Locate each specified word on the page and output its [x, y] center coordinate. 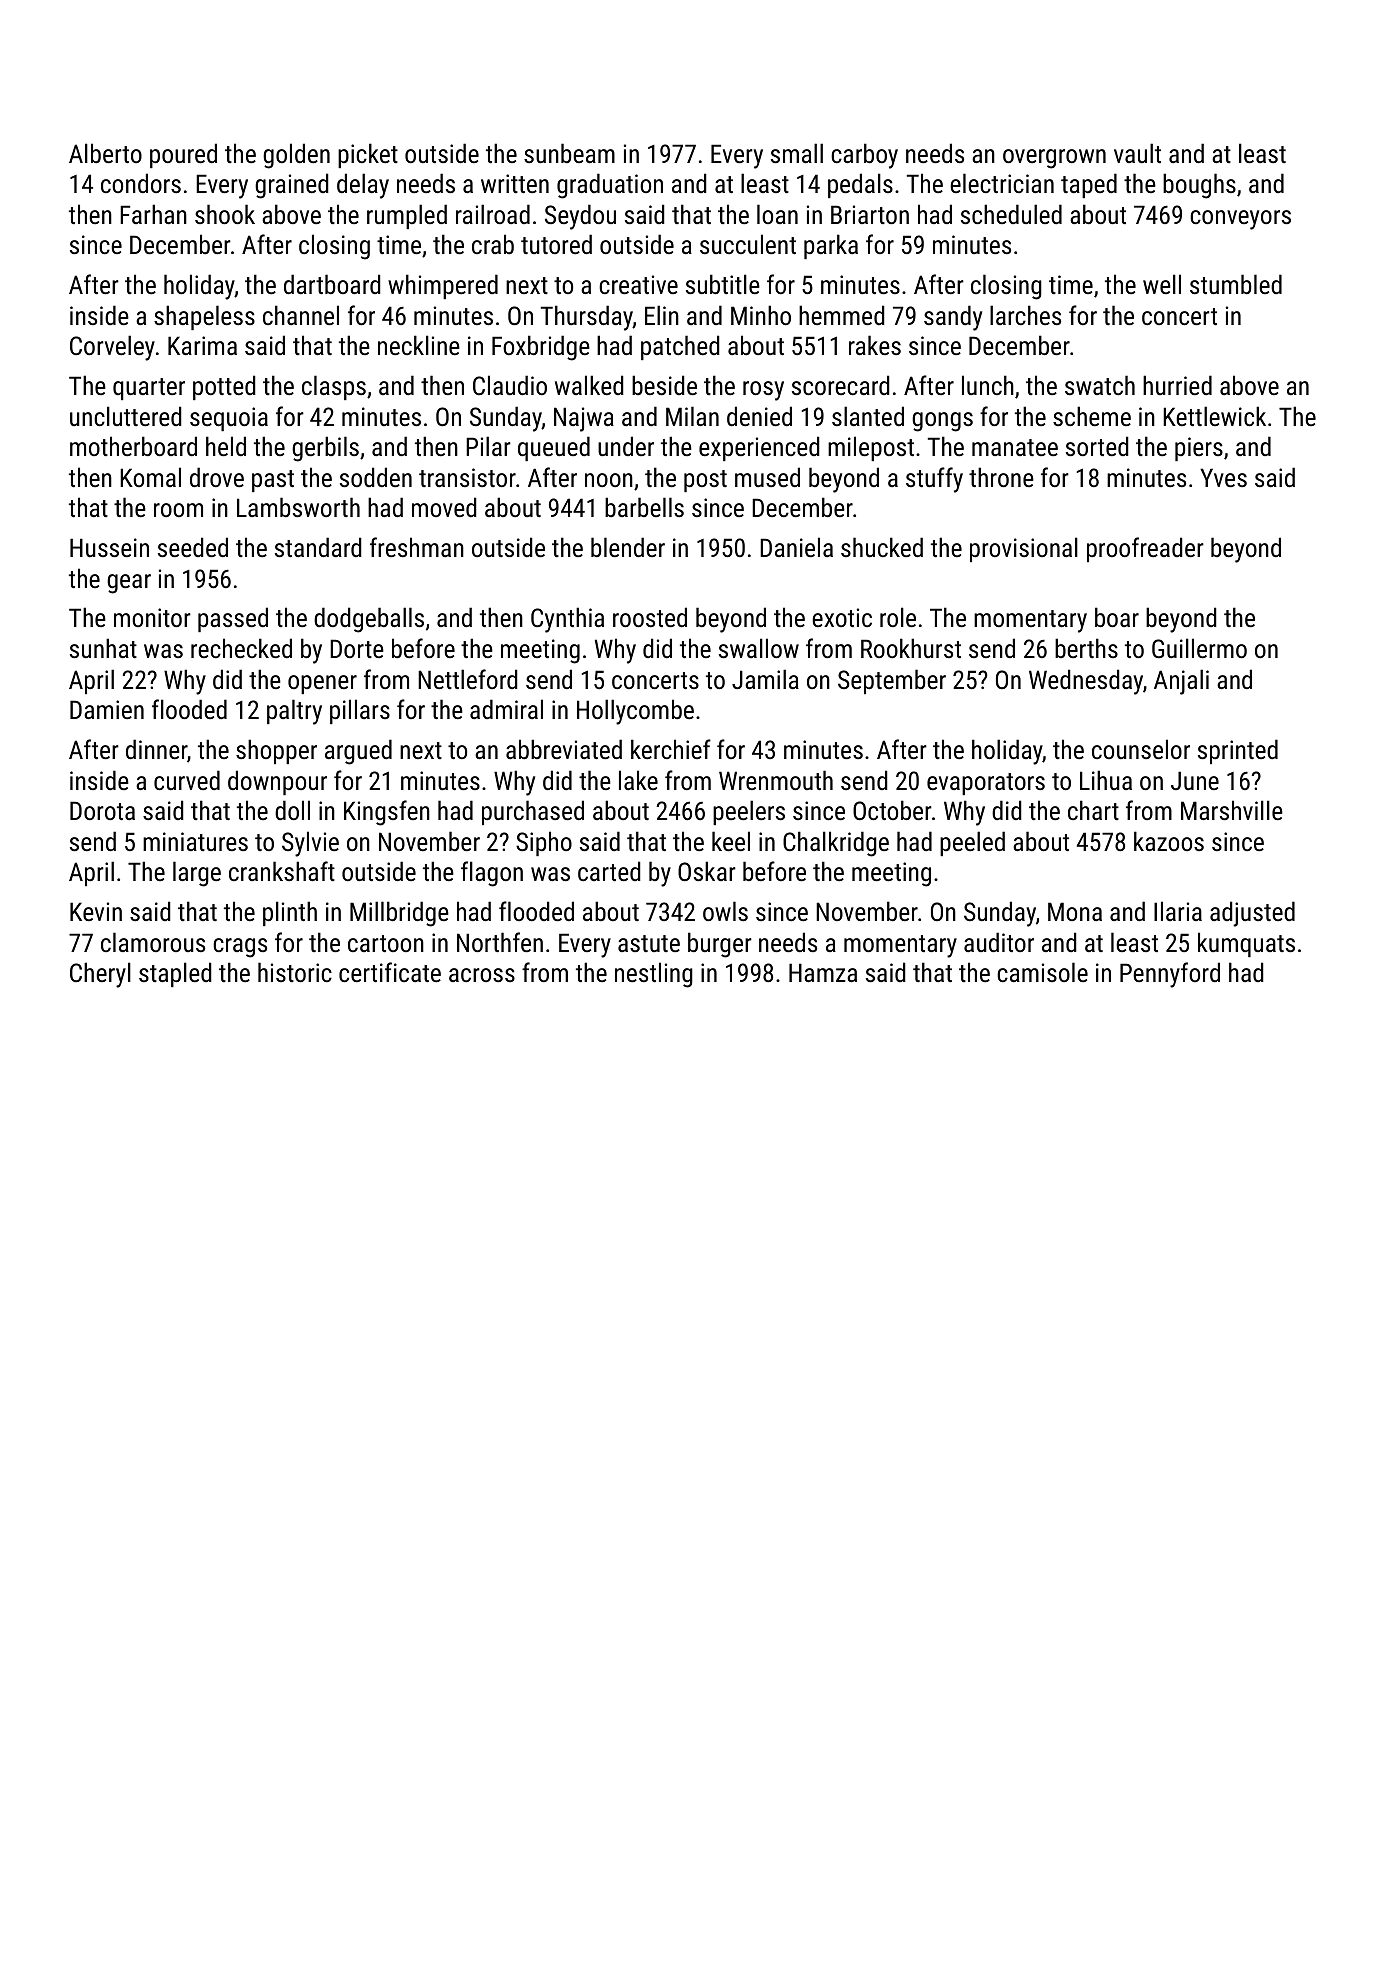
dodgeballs [369, 620]
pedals [860, 185]
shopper [276, 751]
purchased [533, 812]
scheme [1092, 416]
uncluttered [126, 416]
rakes [875, 345]
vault [1137, 153]
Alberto [105, 153]
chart [1093, 810]
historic [295, 972]
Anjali [1181, 682]
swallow [759, 648]
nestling [654, 975]
